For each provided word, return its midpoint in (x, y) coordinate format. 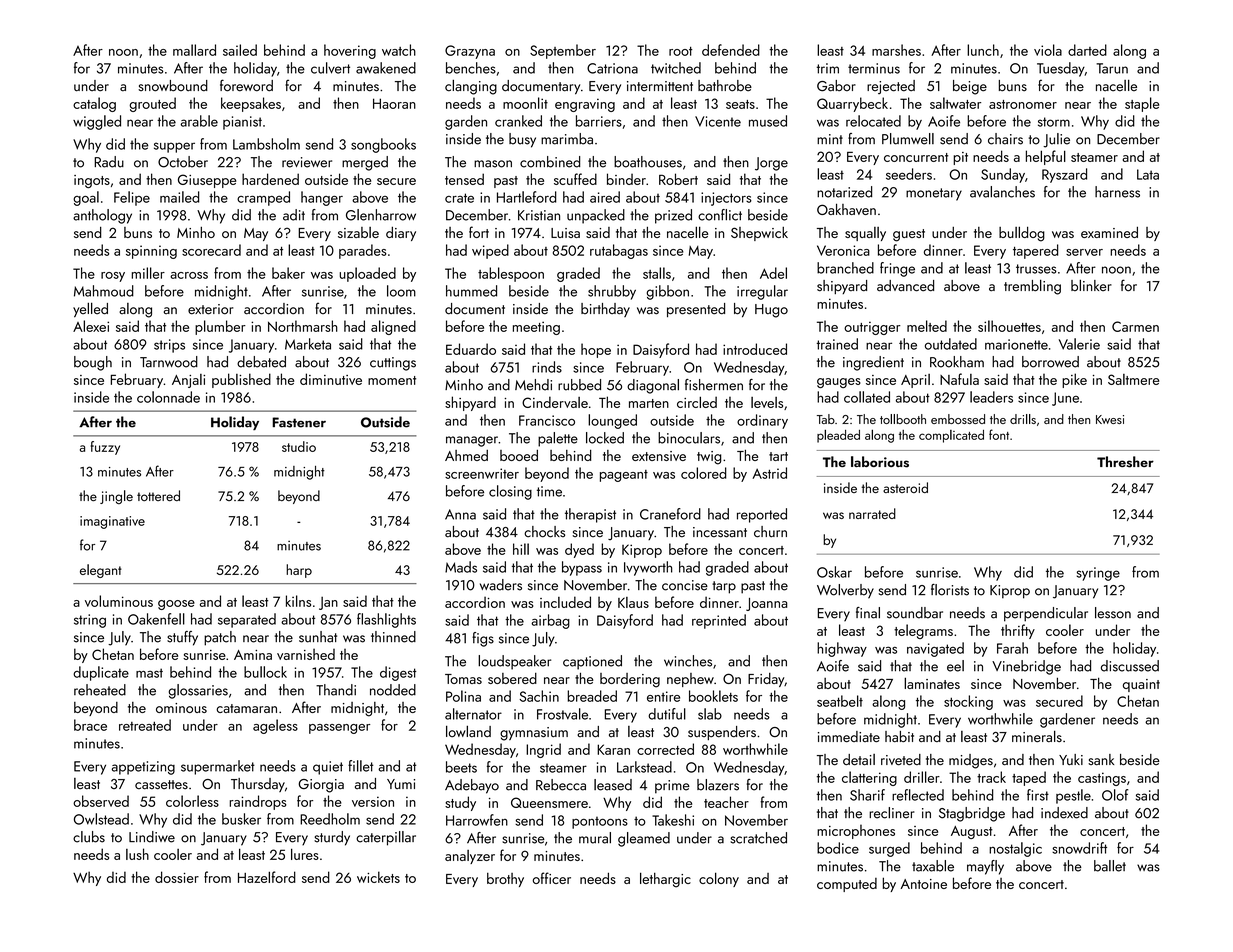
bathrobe (725, 86)
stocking (968, 702)
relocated (873, 121)
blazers (718, 785)
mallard (194, 50)
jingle (116, 497)
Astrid (769, 473)
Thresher (1125, 462)
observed (101, 801)
